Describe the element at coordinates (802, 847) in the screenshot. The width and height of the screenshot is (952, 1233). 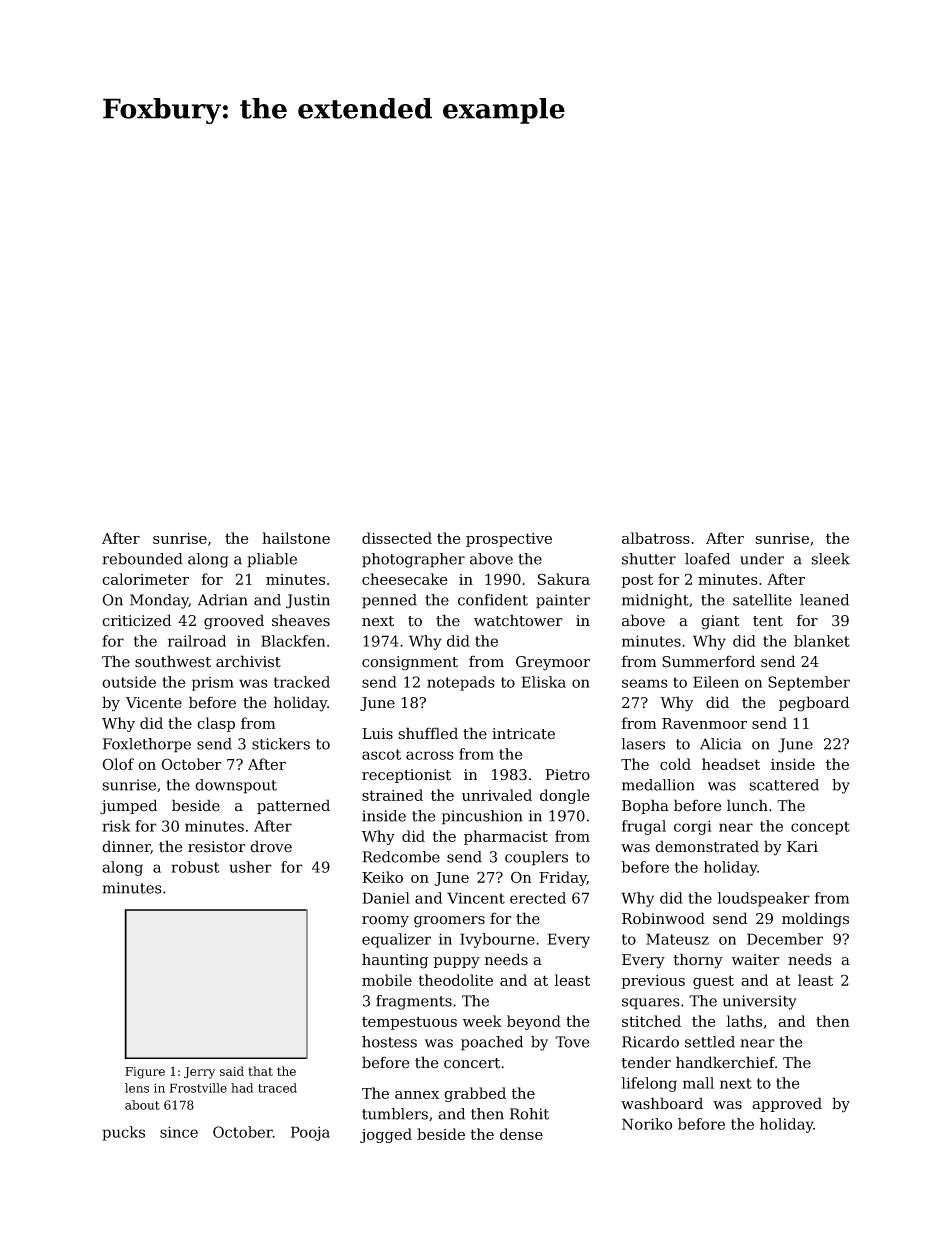
I see `Kari` at that location.
